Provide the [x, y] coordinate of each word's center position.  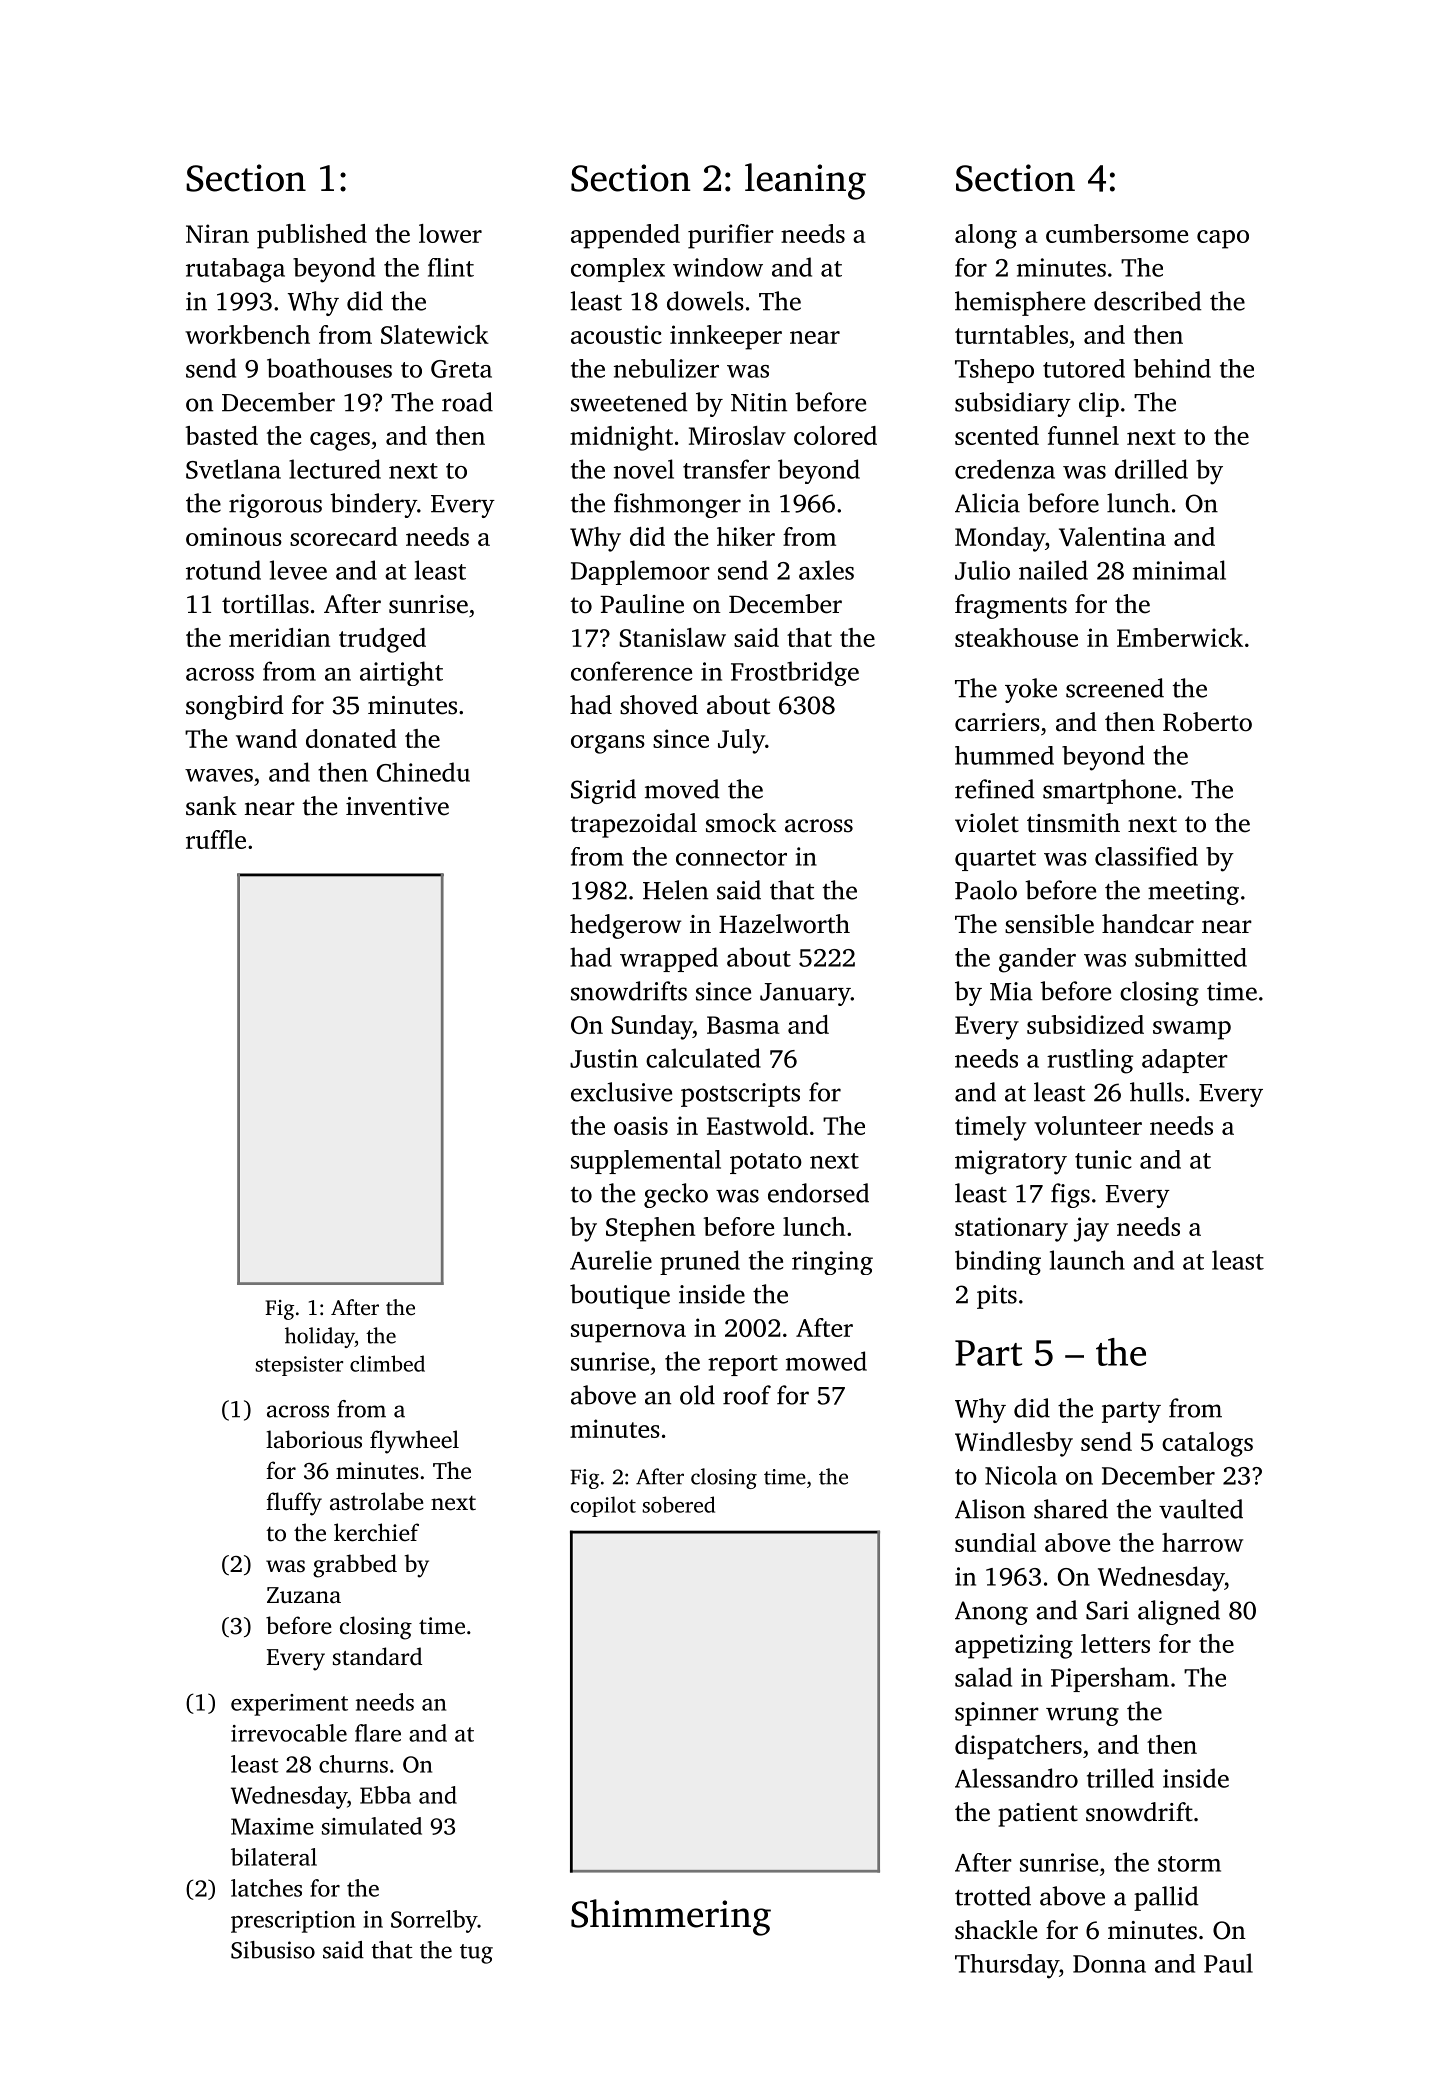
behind [1172, 368]
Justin [604, 1058]
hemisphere [1020, 303]
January [805, 994]
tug [476, 1954]
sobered [678, 1504]
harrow [1202, 1542]
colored [835, 435]
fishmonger [677, 505]
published [312, 236]
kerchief [376, 1532]
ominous [234, 536]
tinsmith [1073, 823]
